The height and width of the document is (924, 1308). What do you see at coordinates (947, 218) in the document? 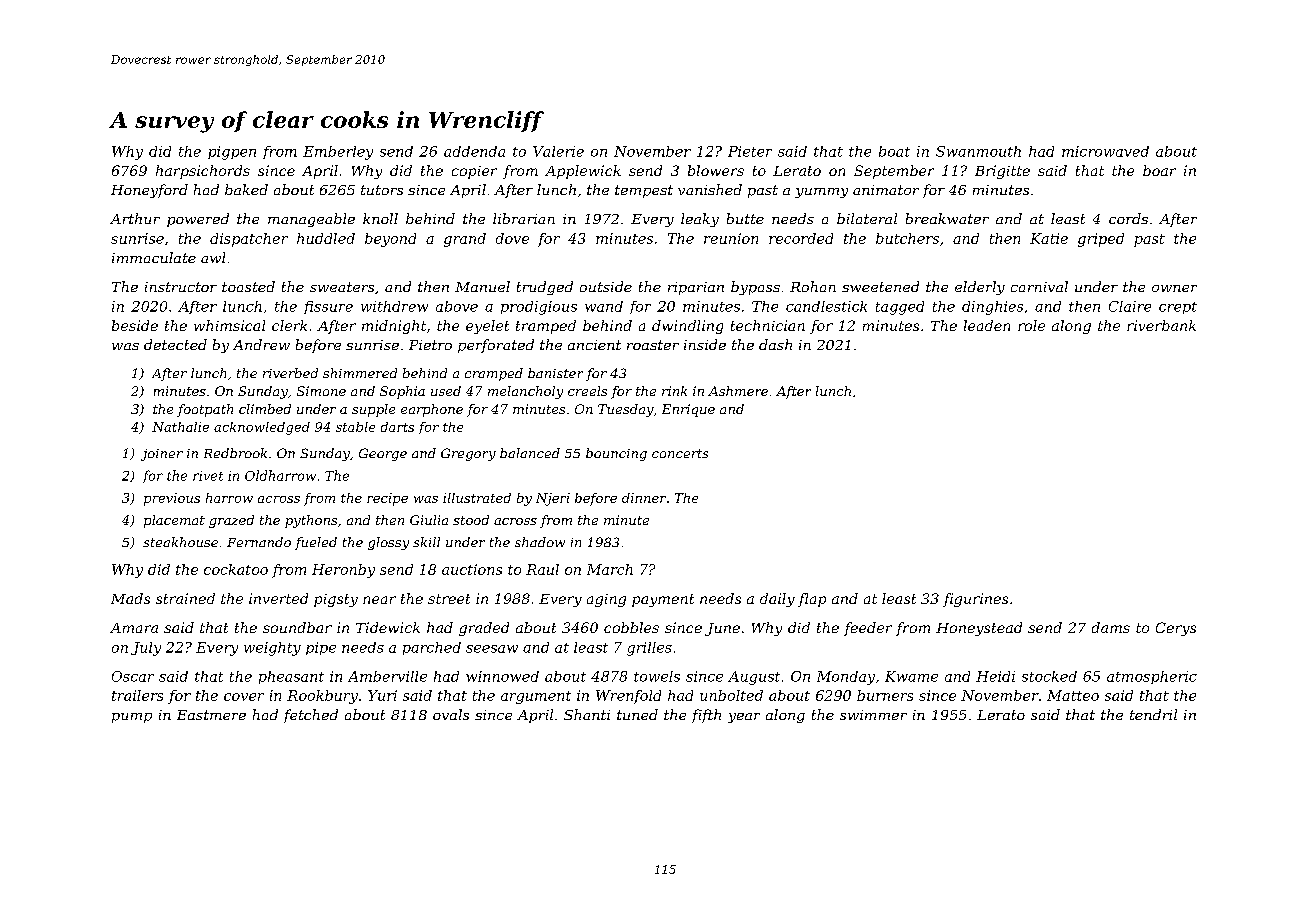
I see `breakwater` at bounding box center [947, 218].
